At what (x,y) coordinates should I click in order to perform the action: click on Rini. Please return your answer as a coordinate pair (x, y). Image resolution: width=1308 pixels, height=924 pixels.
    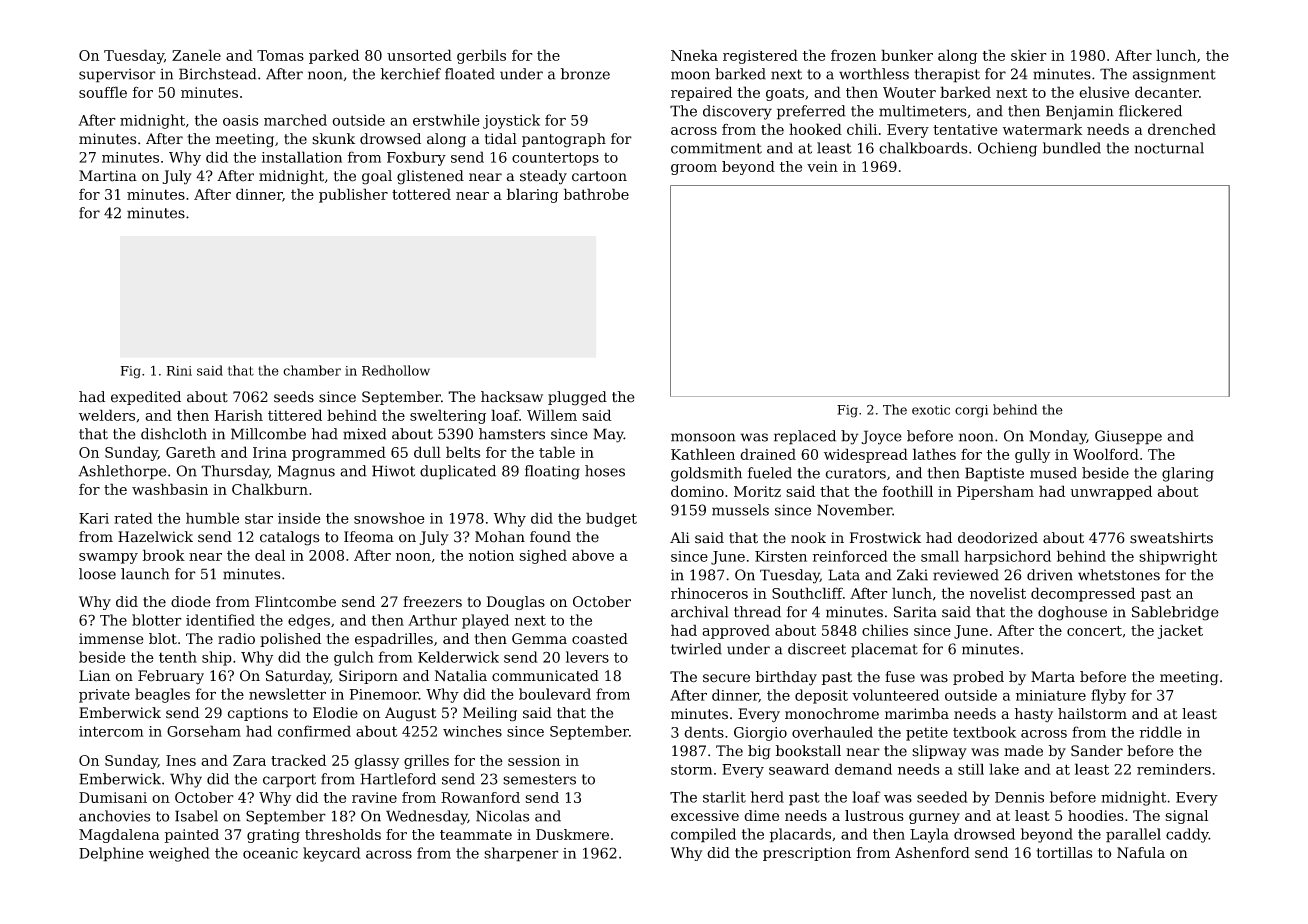
    Looking at the image, I should click on (179, 371).
